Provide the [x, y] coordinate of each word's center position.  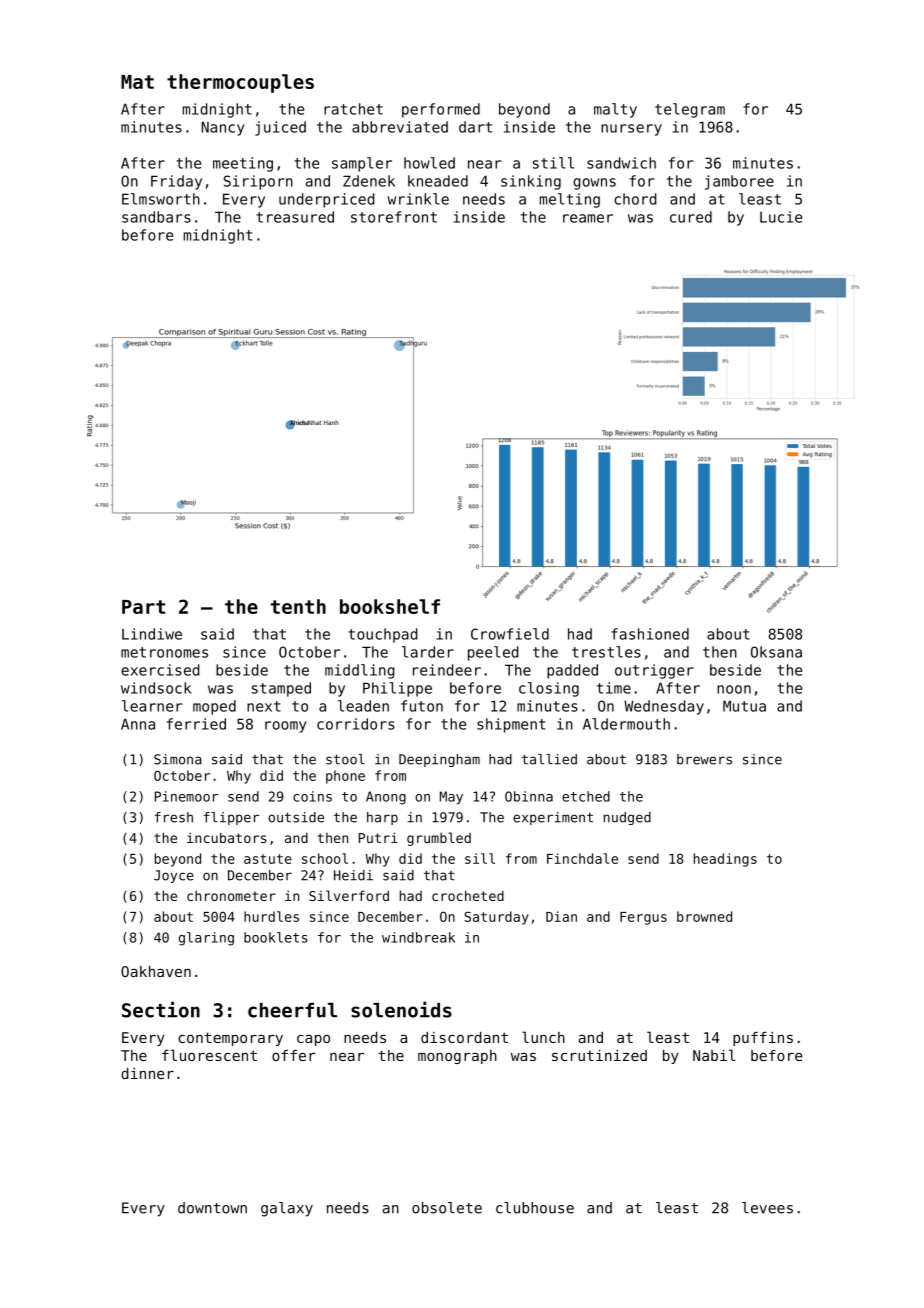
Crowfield [510, 634]
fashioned [650, 634]
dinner [147, 1073]
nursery [631, 130]
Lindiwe [152, 634]
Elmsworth [161, 199]
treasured [295, 217]
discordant [464, 1037]
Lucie [781, 217]
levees [767, 1208]
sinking [531, 182]
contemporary [230, 1039]
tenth [298, 606]
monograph [457, 1057]
